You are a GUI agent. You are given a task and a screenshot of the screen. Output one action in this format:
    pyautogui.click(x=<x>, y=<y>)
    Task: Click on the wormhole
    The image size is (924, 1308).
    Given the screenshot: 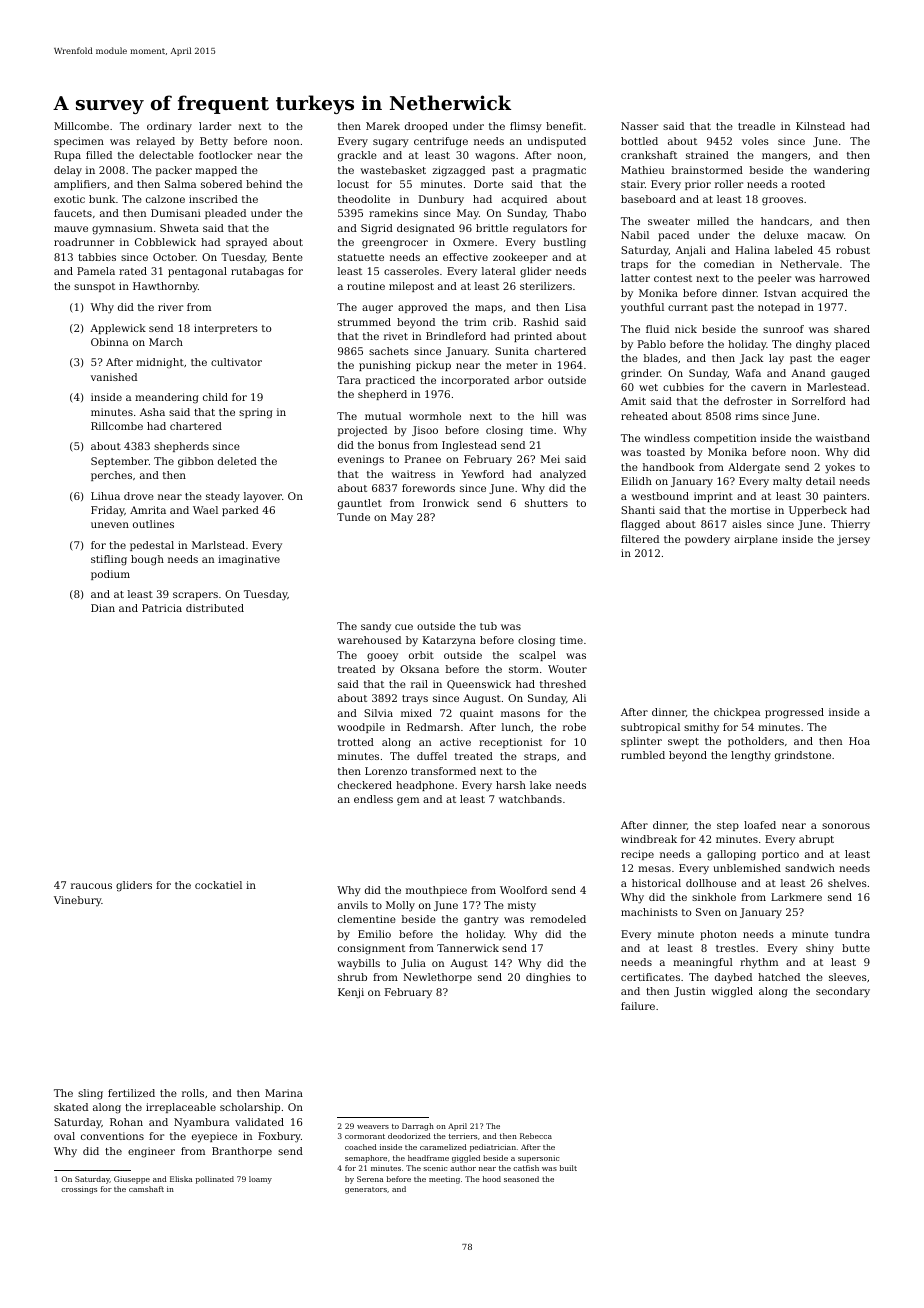 What is the action you would take?
    pyautogui.click(x=435, y=416)
